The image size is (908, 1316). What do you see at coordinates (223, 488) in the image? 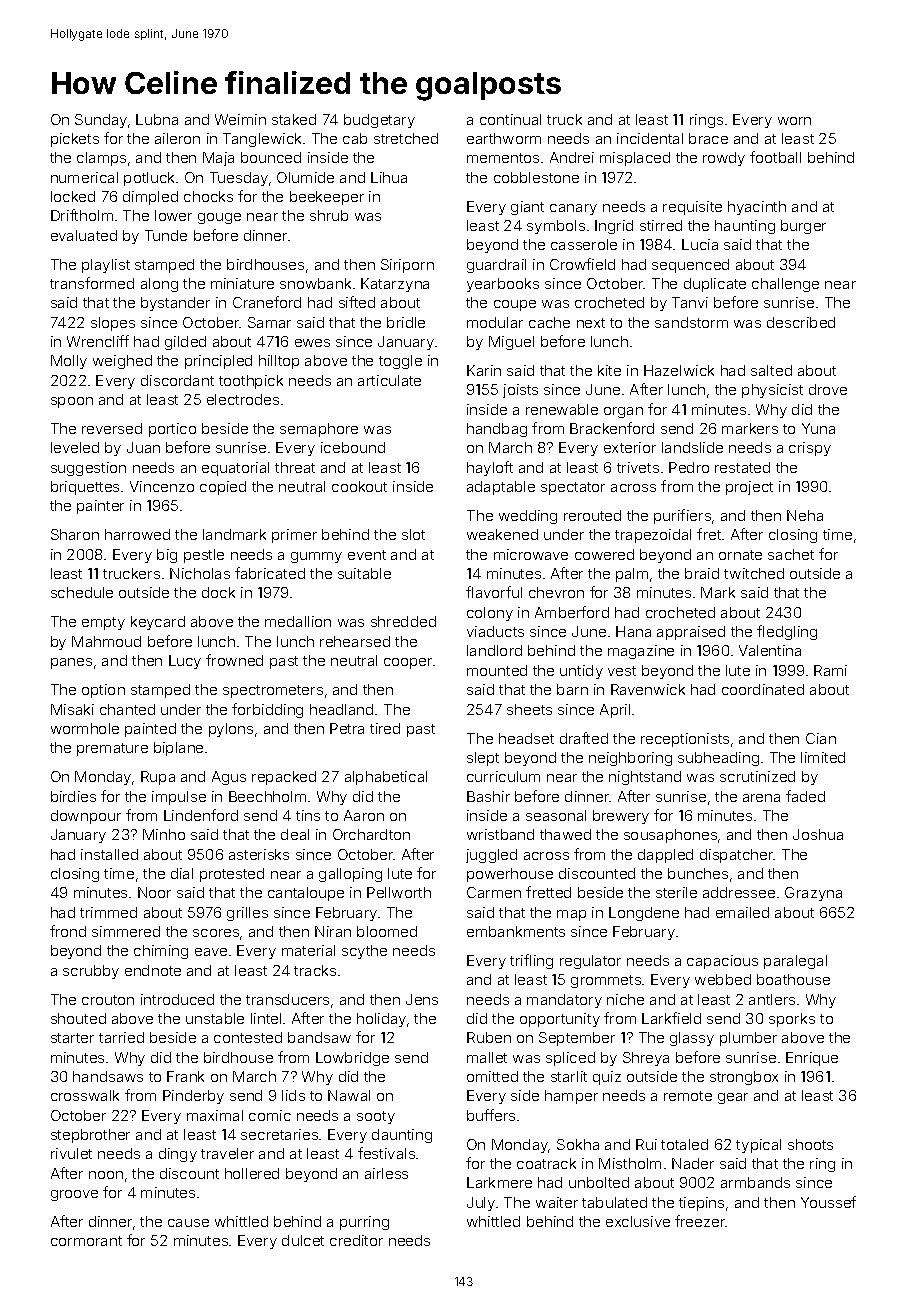
I see `copied` at bounding box center [223, 488].
